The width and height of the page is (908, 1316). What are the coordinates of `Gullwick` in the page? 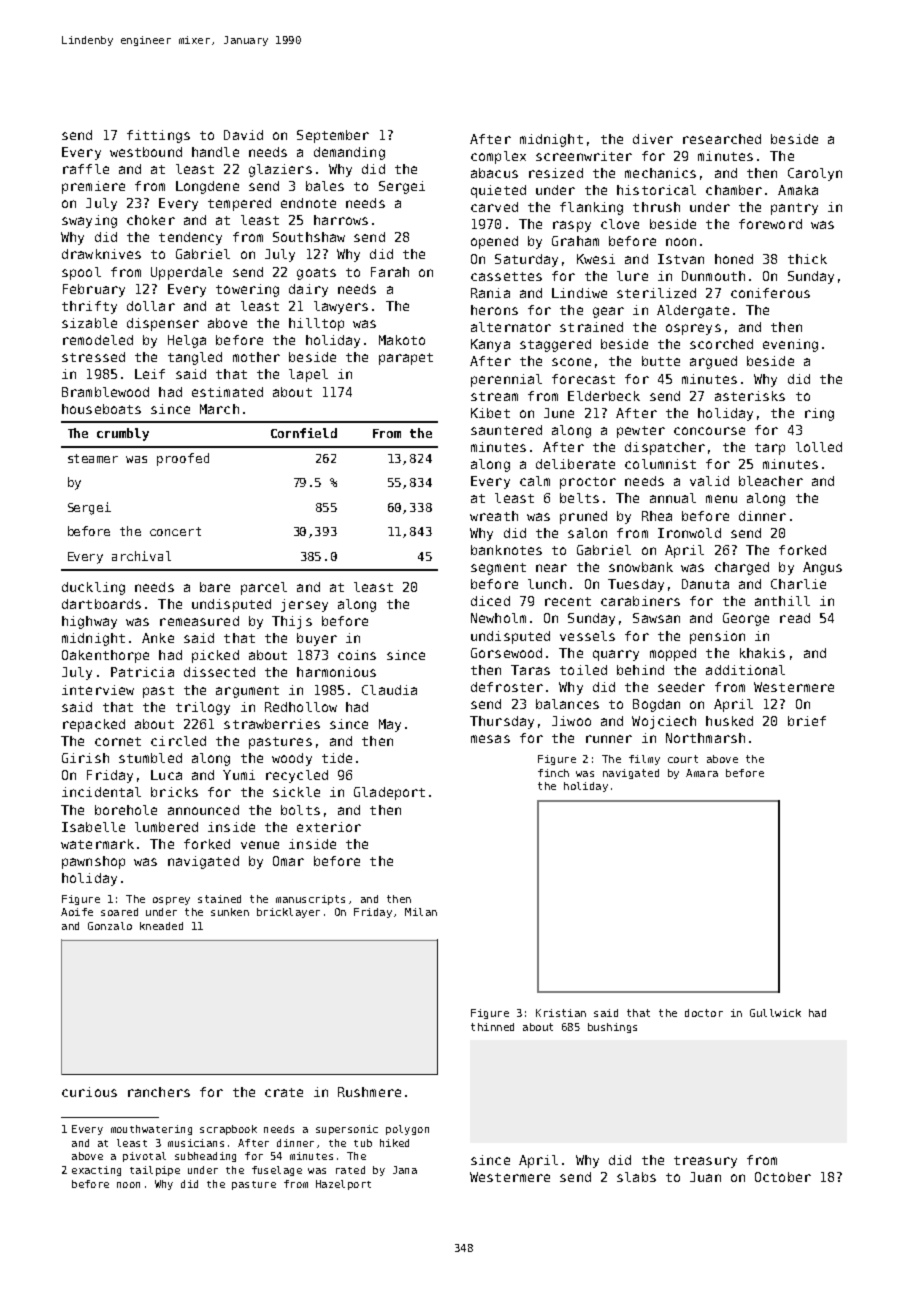 It's located at (775, 1013).
